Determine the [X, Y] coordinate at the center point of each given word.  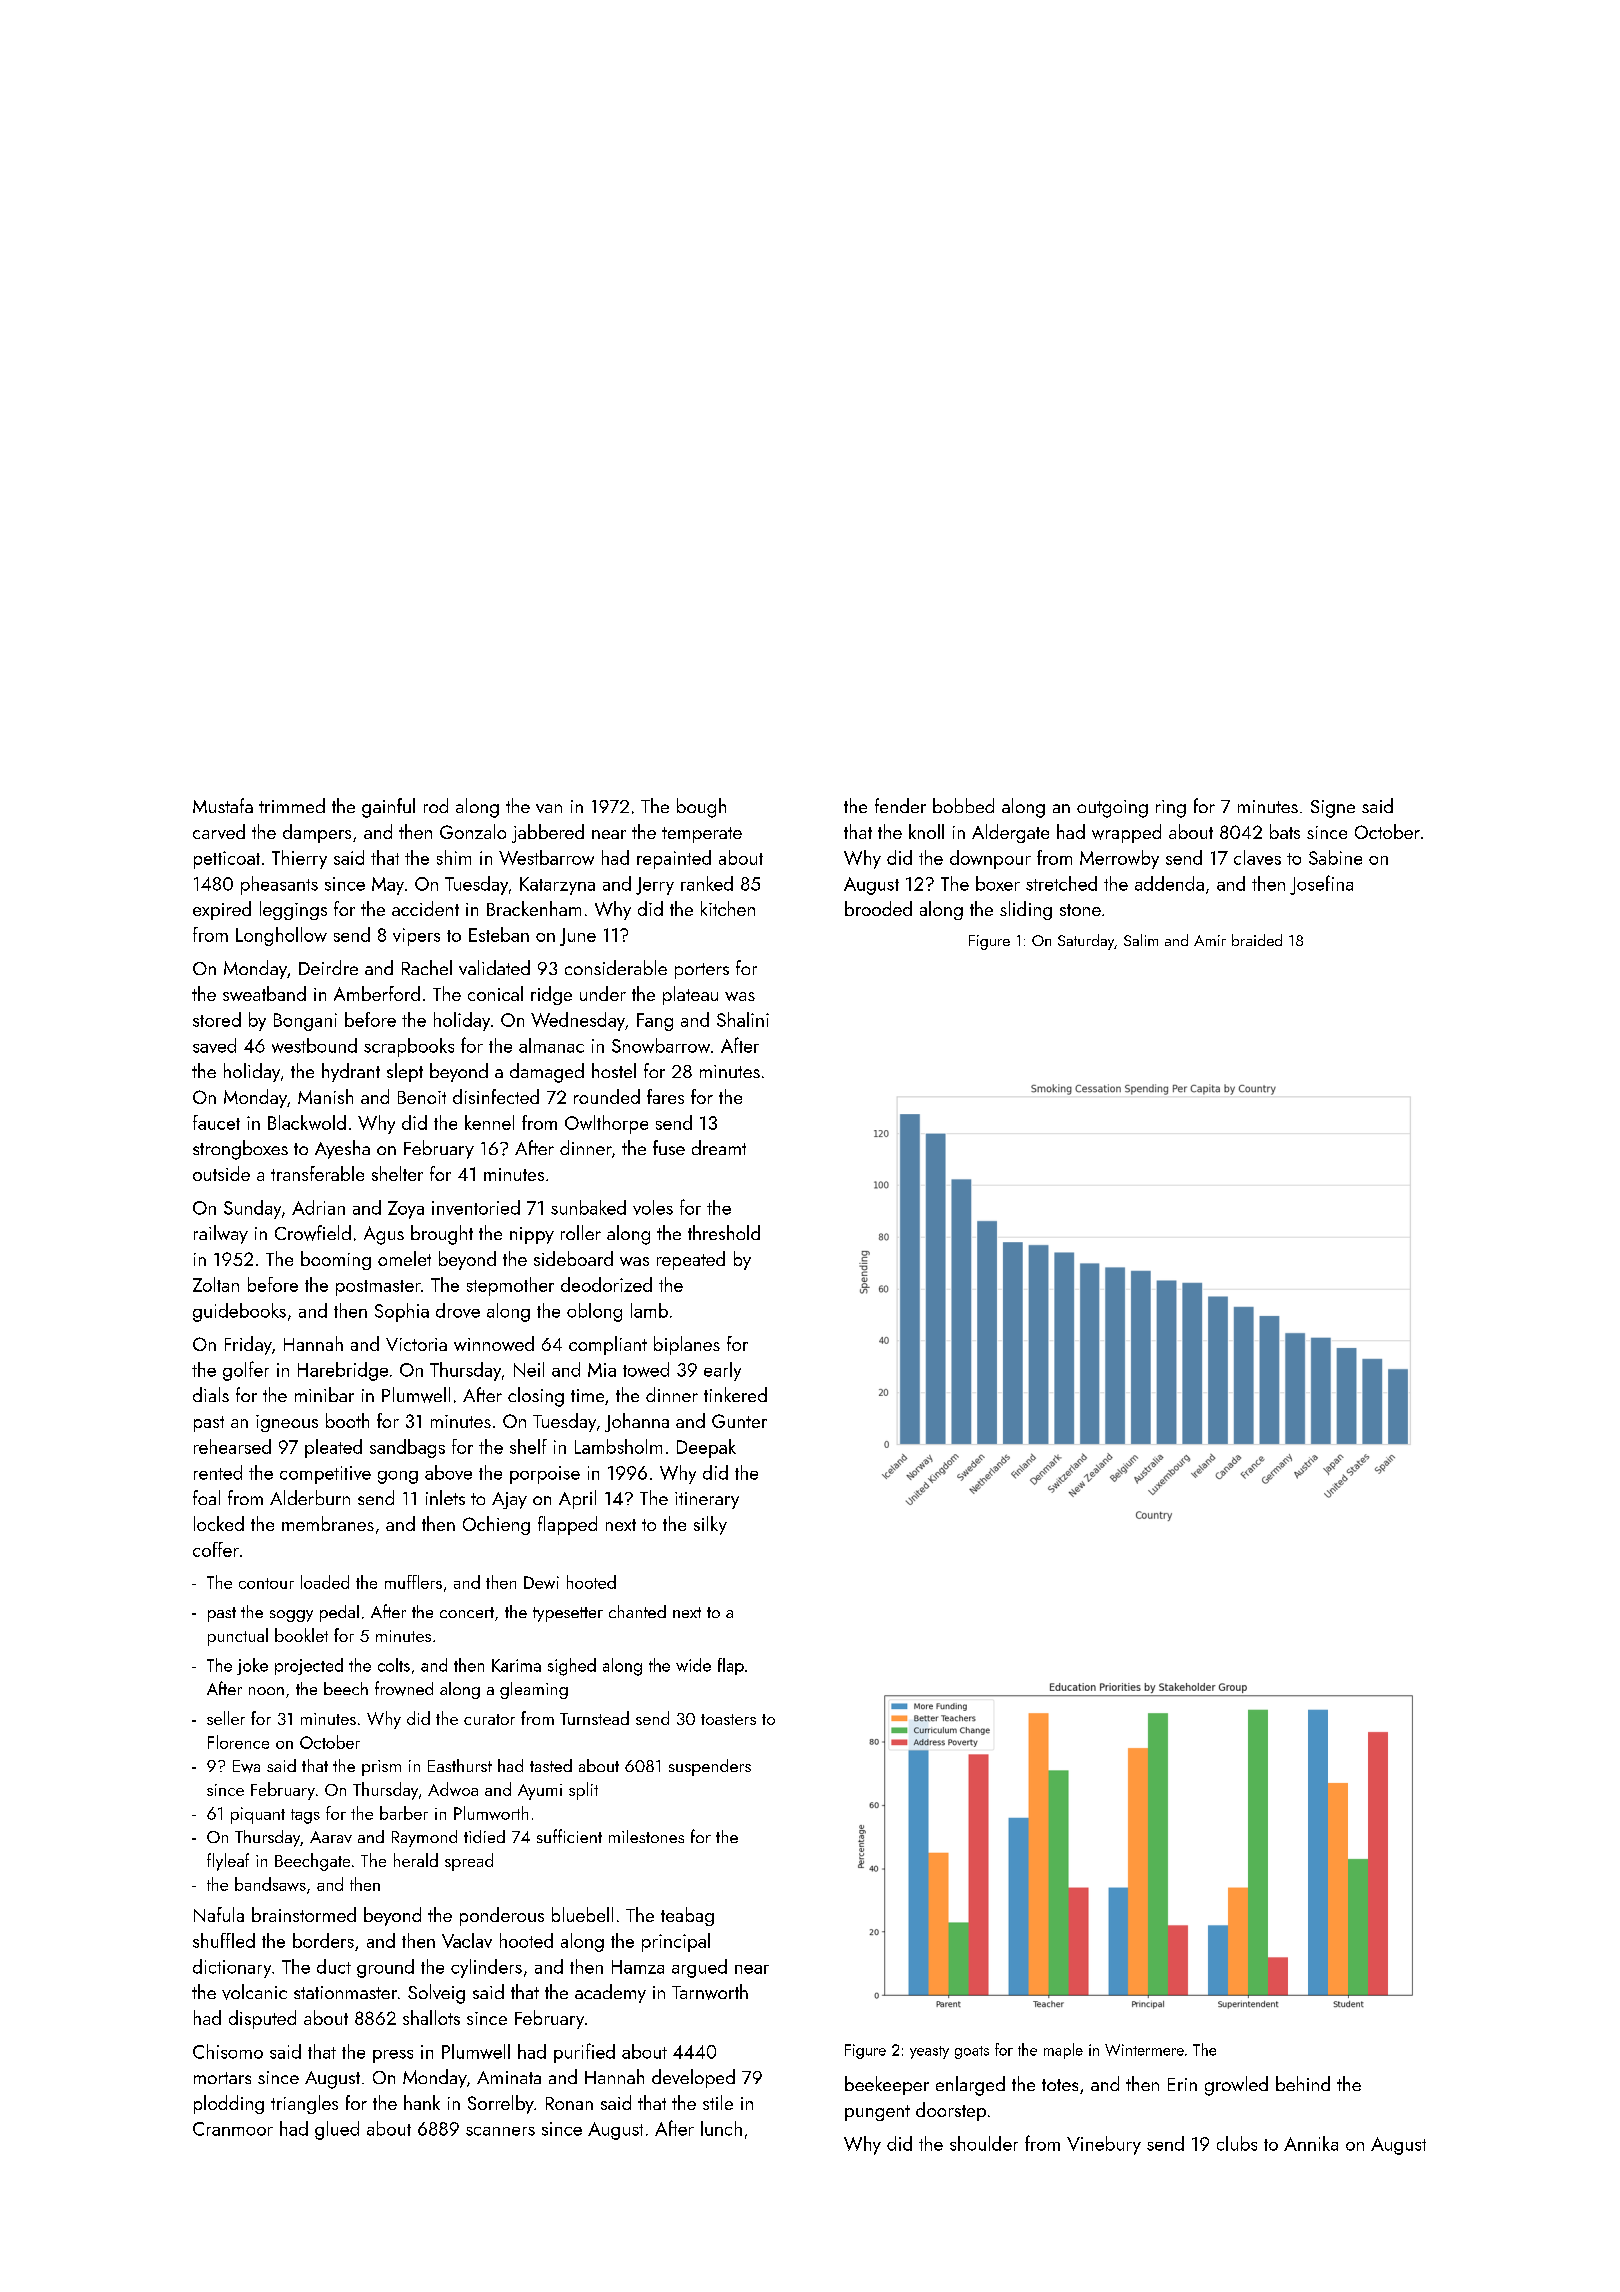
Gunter [739, 1421]
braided [1257, 940]
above [448, 1472]
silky [710, 1525]
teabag [687, 1916]
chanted [637, 1611]
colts [394, 1665]
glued [337, 2130]
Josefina [1321, 885]
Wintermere [1144, 2050]
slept [405, 1072]
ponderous [502, 1916]
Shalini [743, 1019]
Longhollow [281, 936]
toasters [728, 1719]
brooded [878, 908]
